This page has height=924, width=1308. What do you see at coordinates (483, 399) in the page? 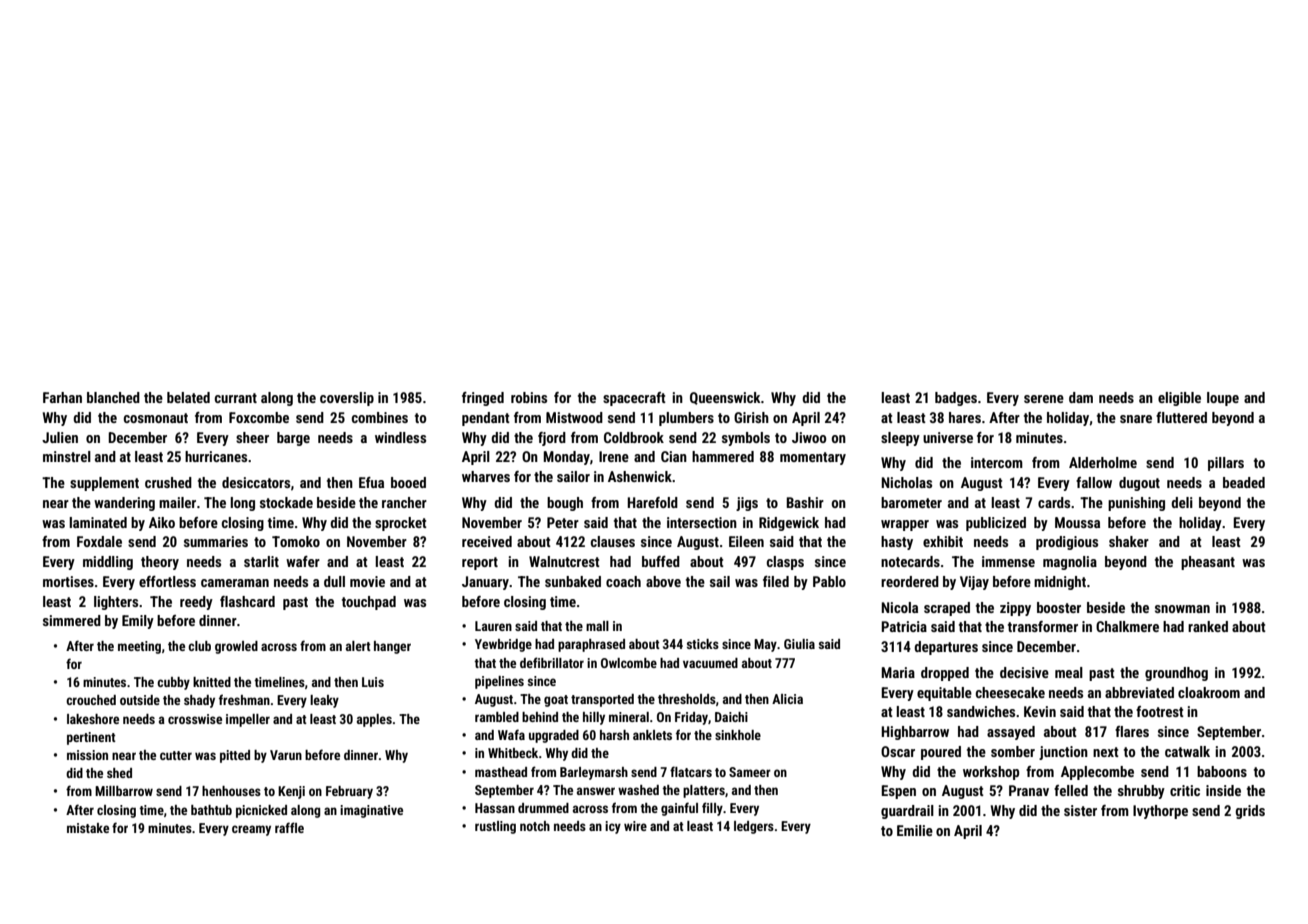
I see `fringed` at bounding box center [483, 399].
